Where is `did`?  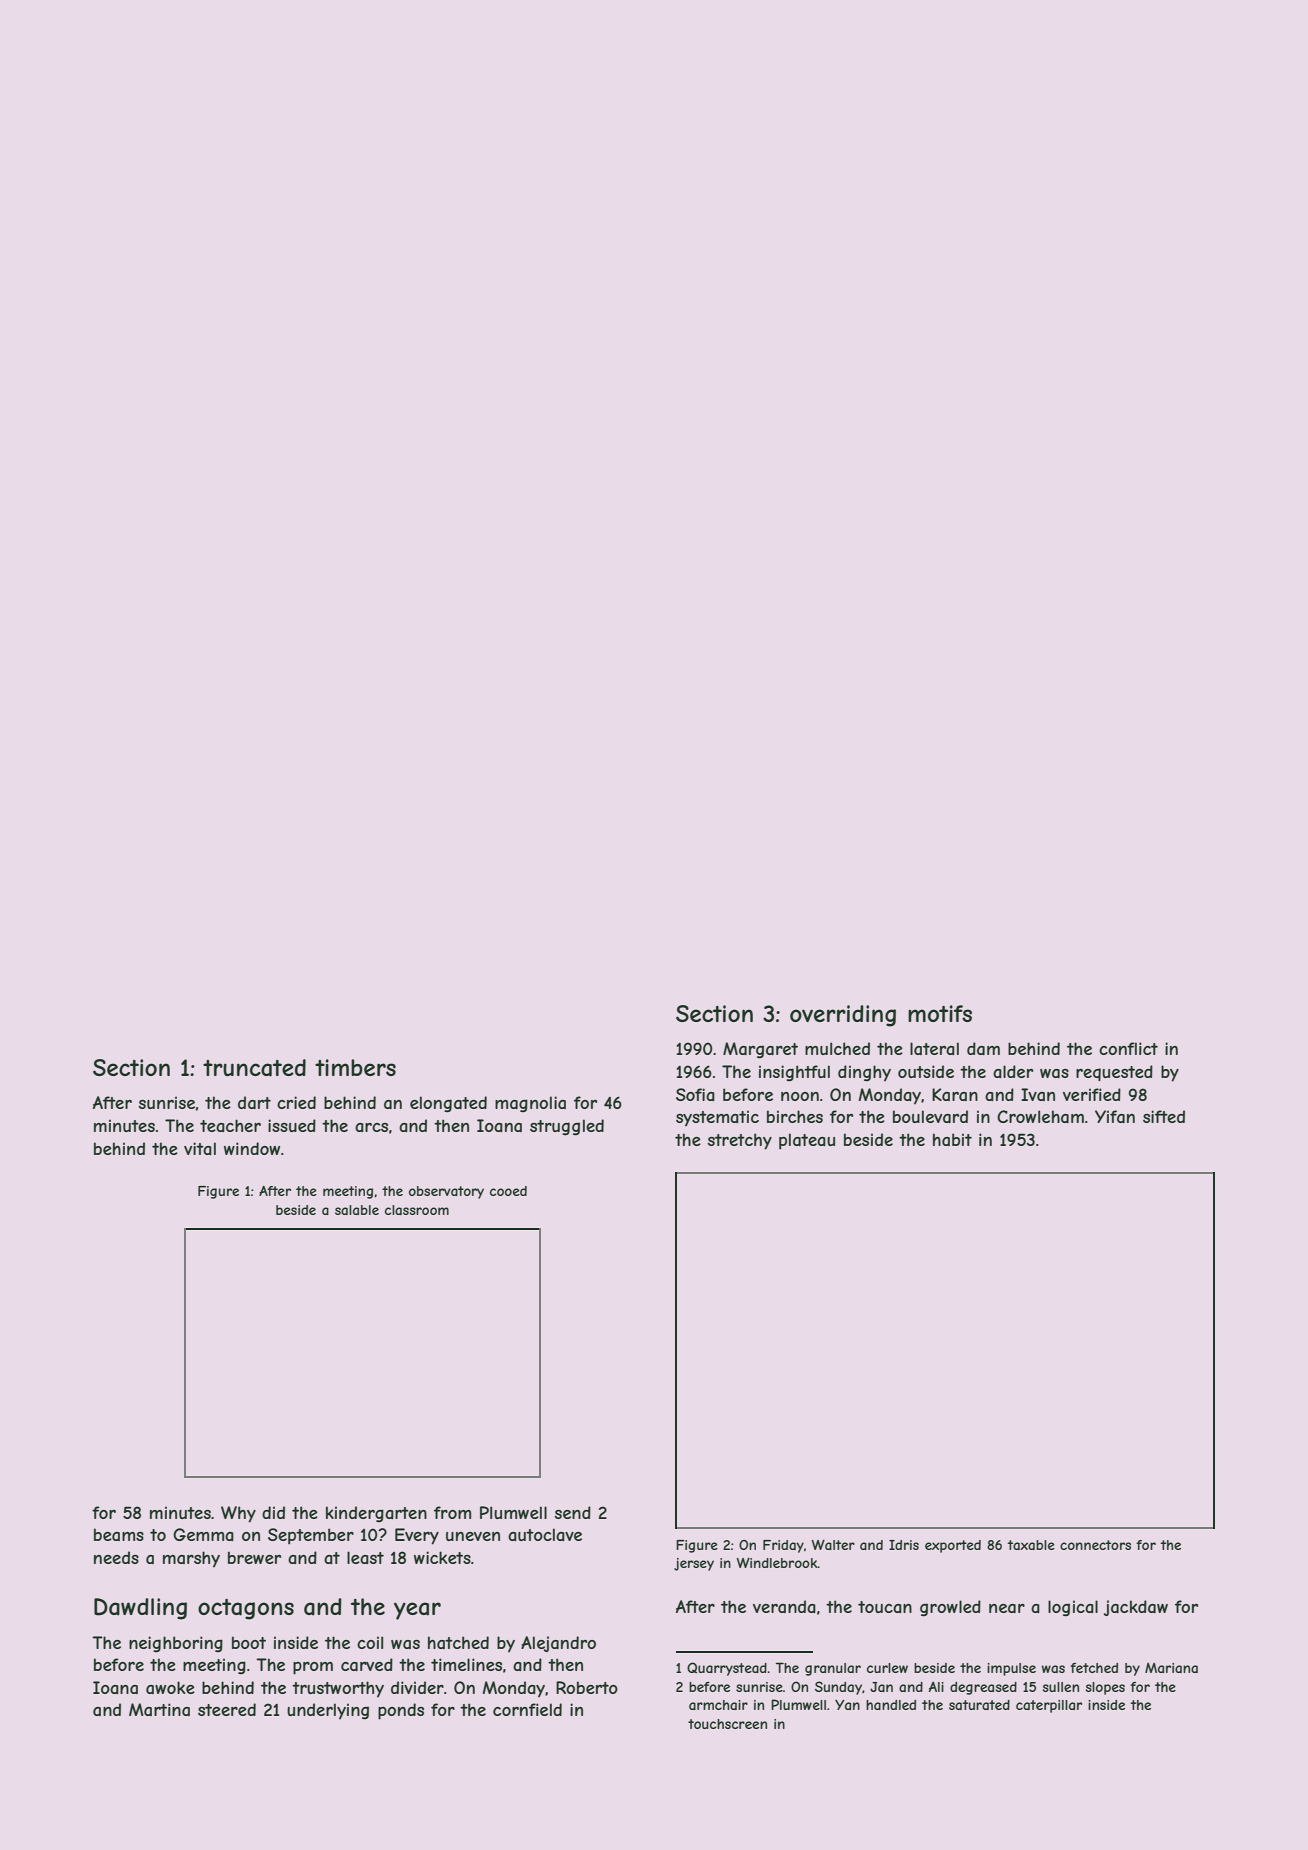 did is located at coordinates (273, 1512).
